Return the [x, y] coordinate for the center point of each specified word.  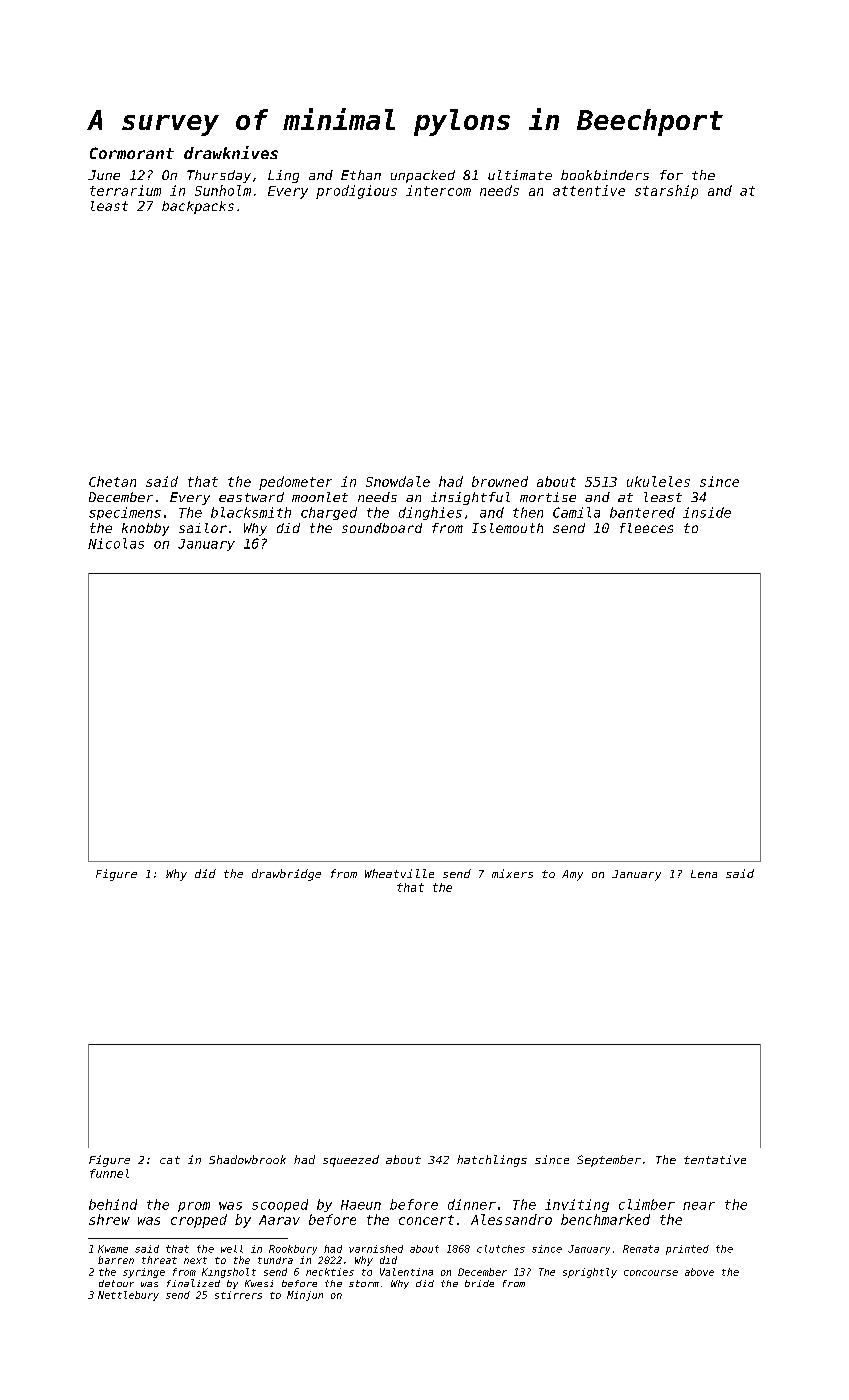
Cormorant [132, 153]
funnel [109, 1173]
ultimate [520, 175]
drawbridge [286, 875]
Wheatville [399, 873]
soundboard [382, 528]
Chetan [112, 481]
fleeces [646, 528]
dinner [472, 1204]
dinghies [430, 513]
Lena [704, 874]
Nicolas [116, 543]
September [609, 1161]
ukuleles [658, 481]
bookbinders [605, 175]
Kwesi [259, 1283]
